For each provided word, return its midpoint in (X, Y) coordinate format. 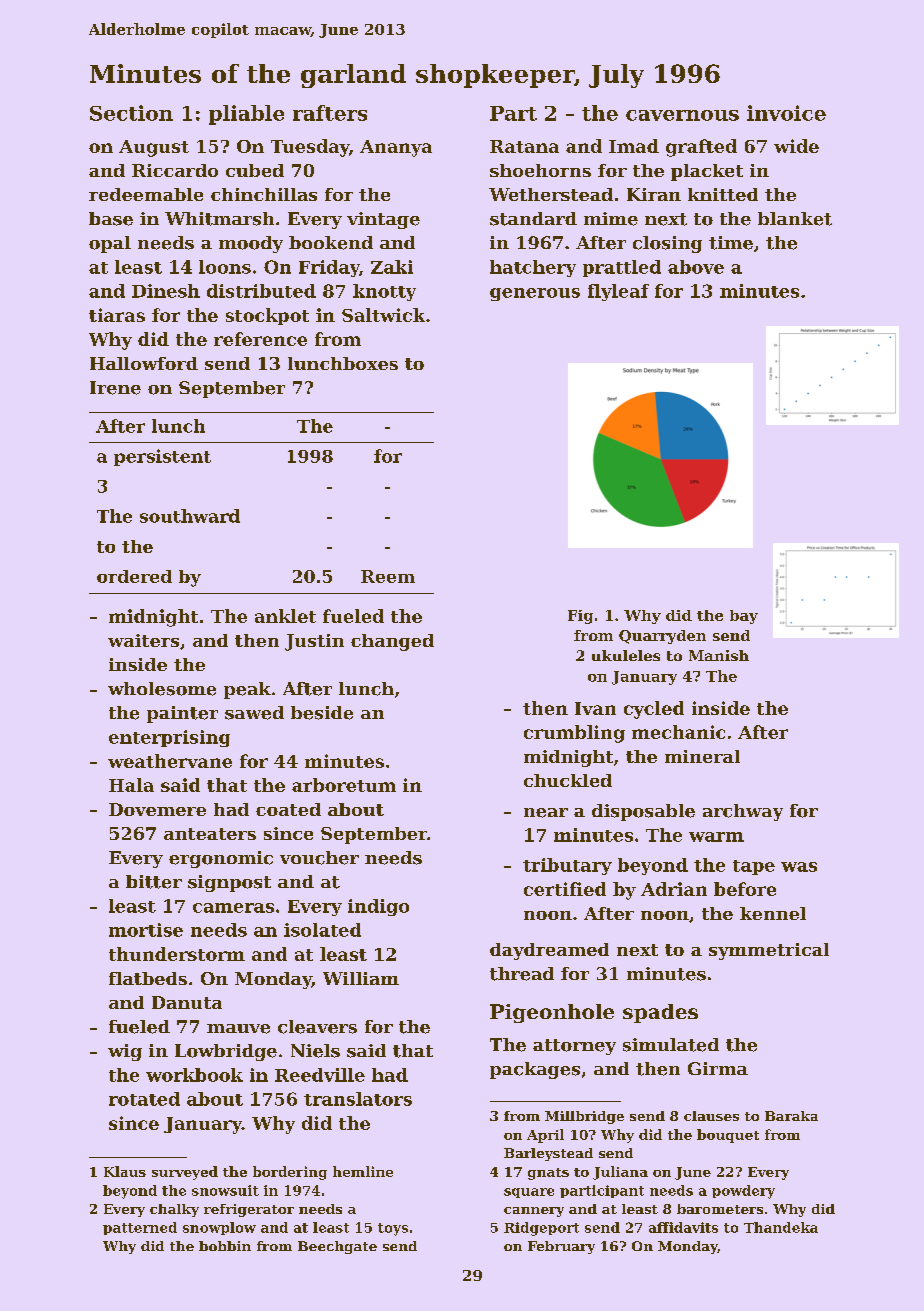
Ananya (396, 148)
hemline (363, 1171)
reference (260, 339)
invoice (786, 113)
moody (251, 244)
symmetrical (769, 951)
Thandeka (781, 1227)
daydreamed (549, 951)
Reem (388, 576)
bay (744, 617)
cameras (233, 908)
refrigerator (249, 1210)
